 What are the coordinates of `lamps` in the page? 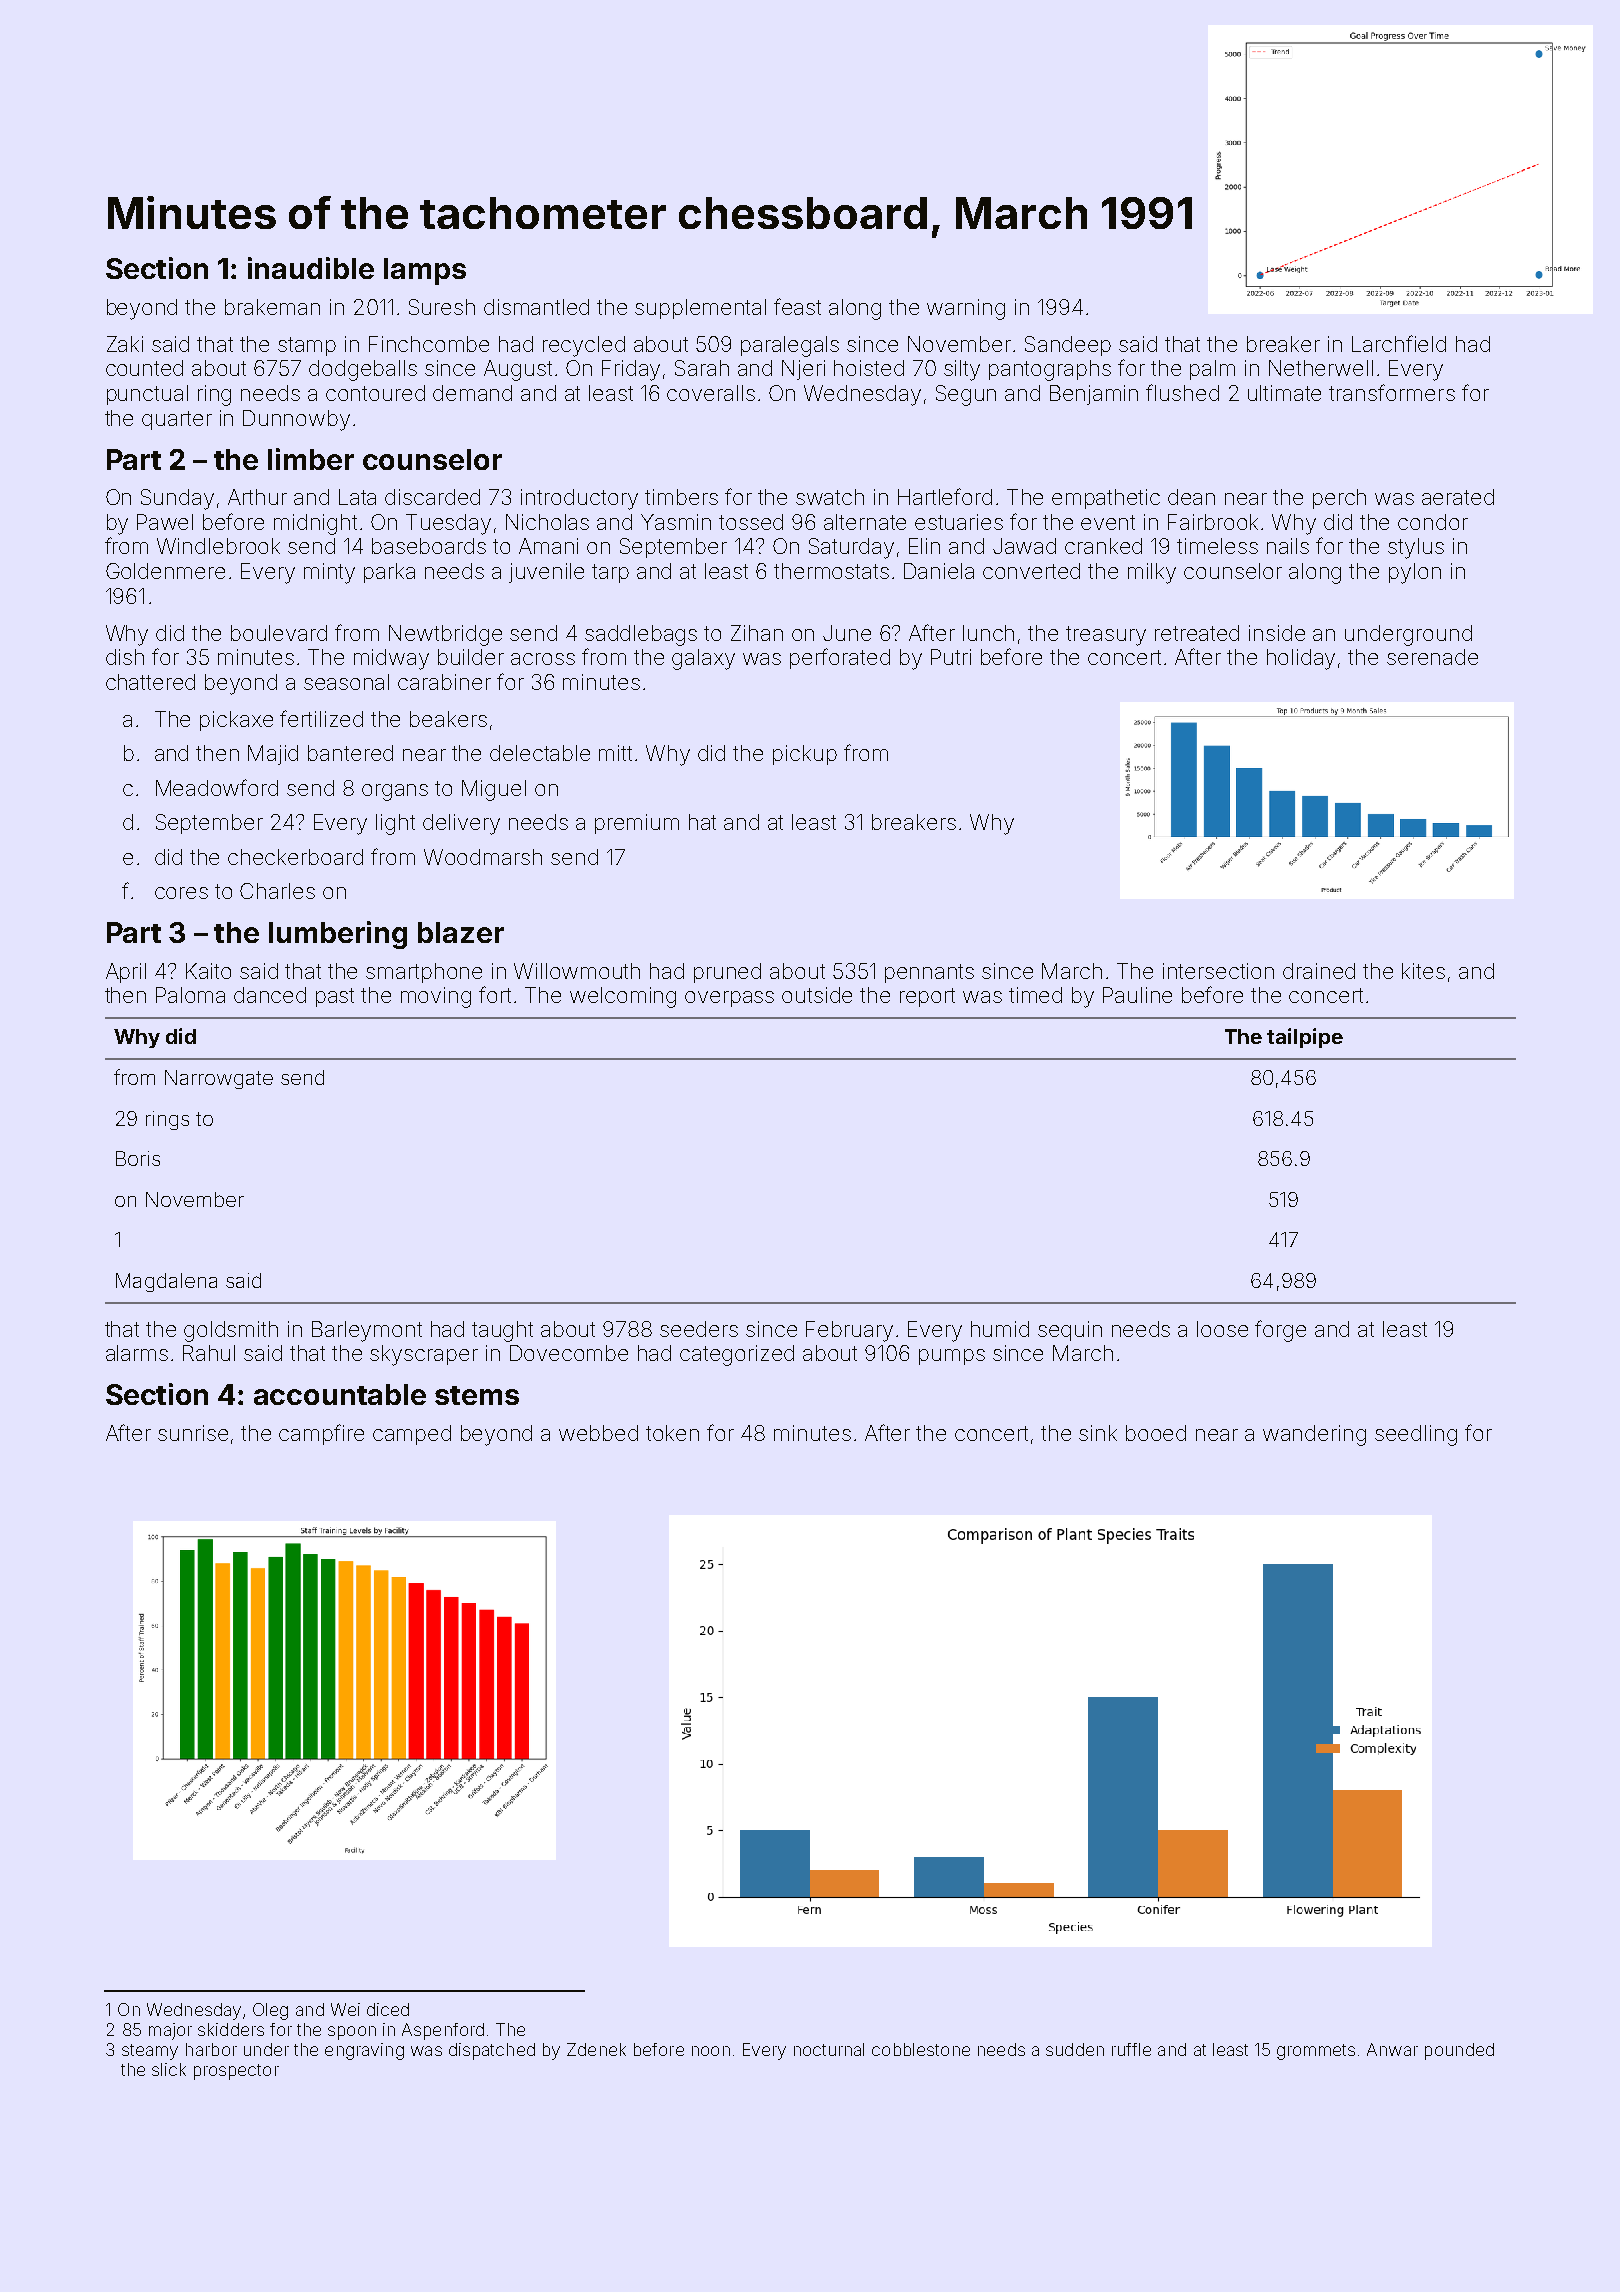 It's located at (425, 271).
